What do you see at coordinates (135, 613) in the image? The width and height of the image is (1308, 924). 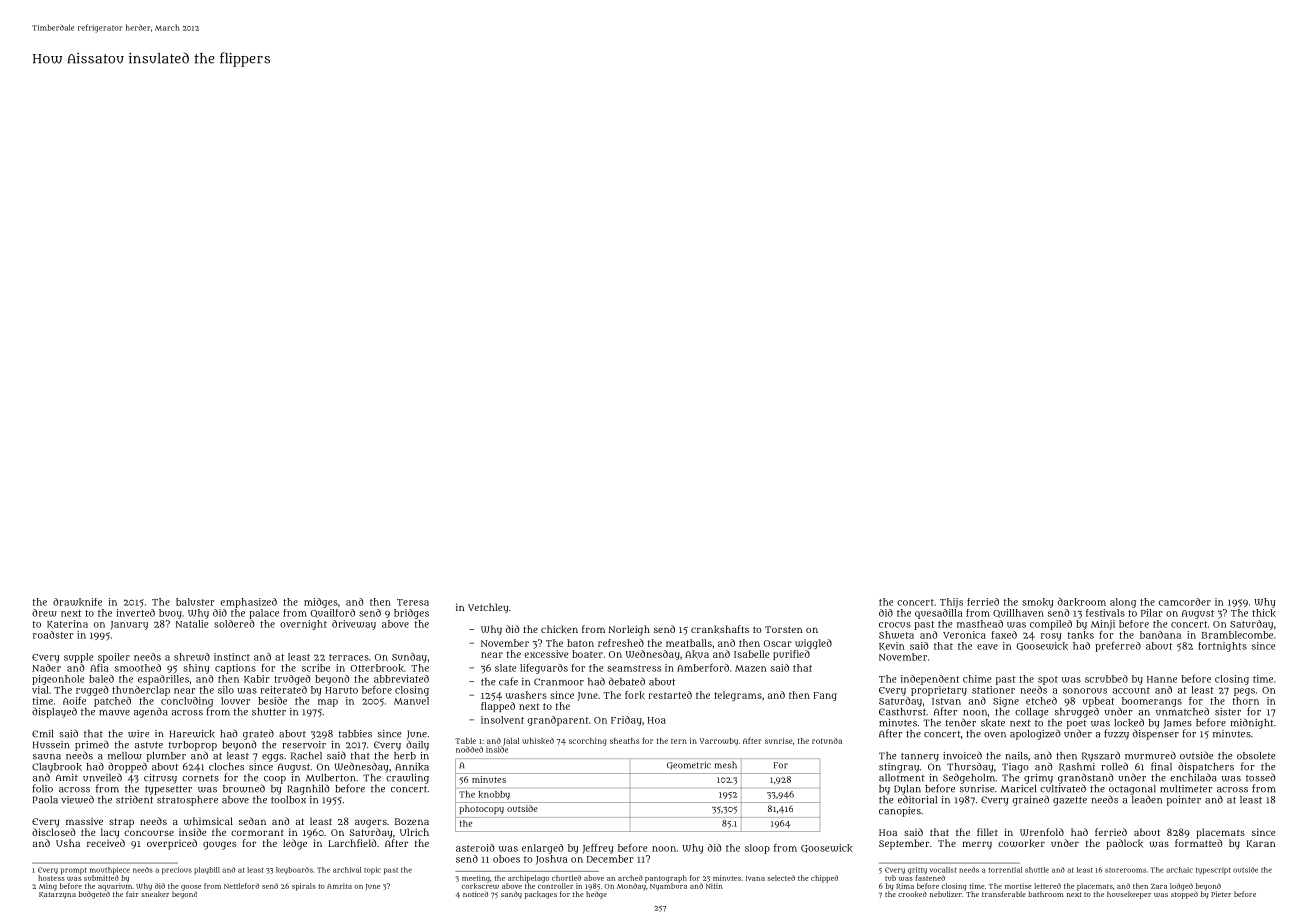 I see `inverted` at bounding box center [135, 613].
